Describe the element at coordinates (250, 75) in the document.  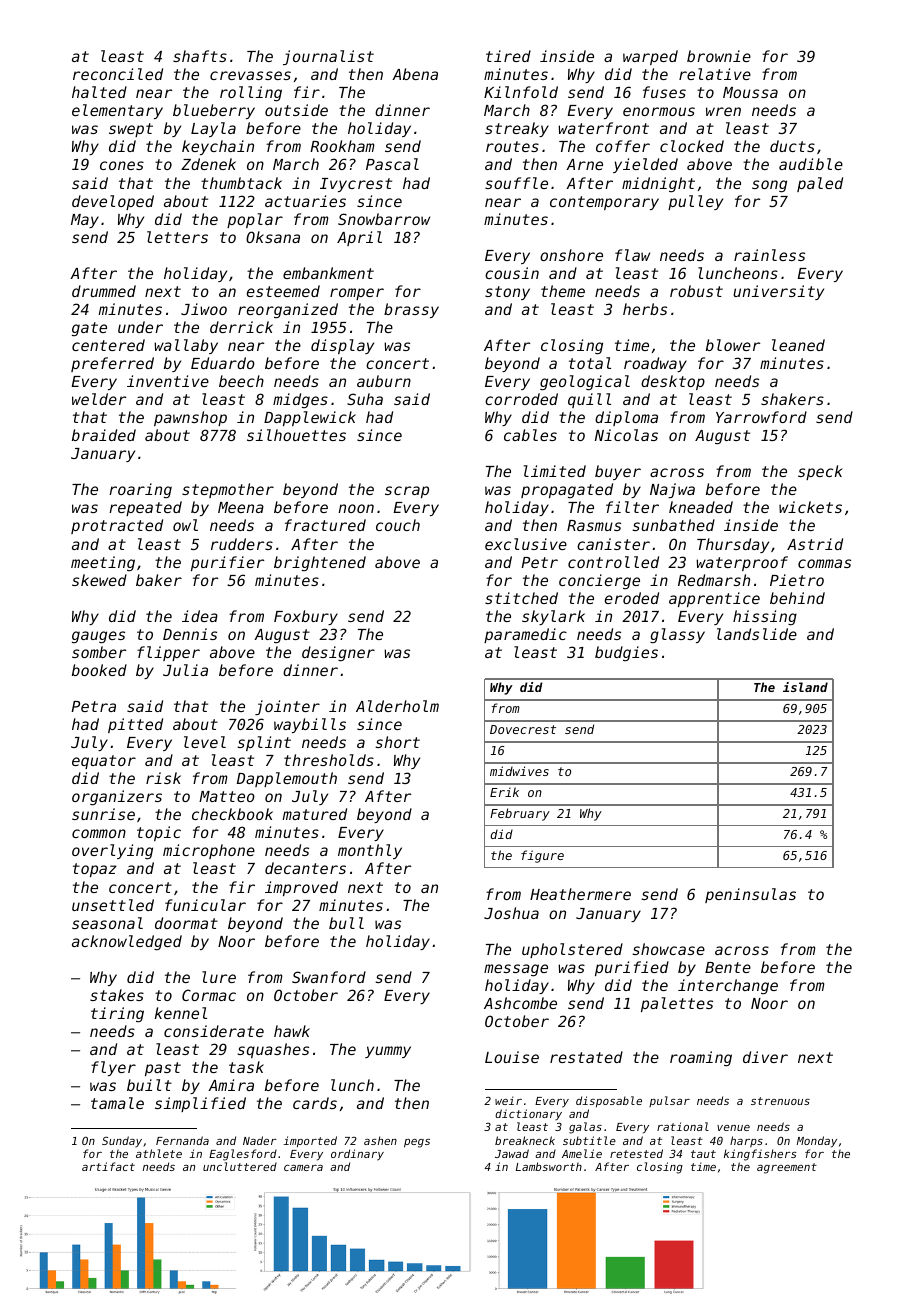
I see `crevasses` at that location.
